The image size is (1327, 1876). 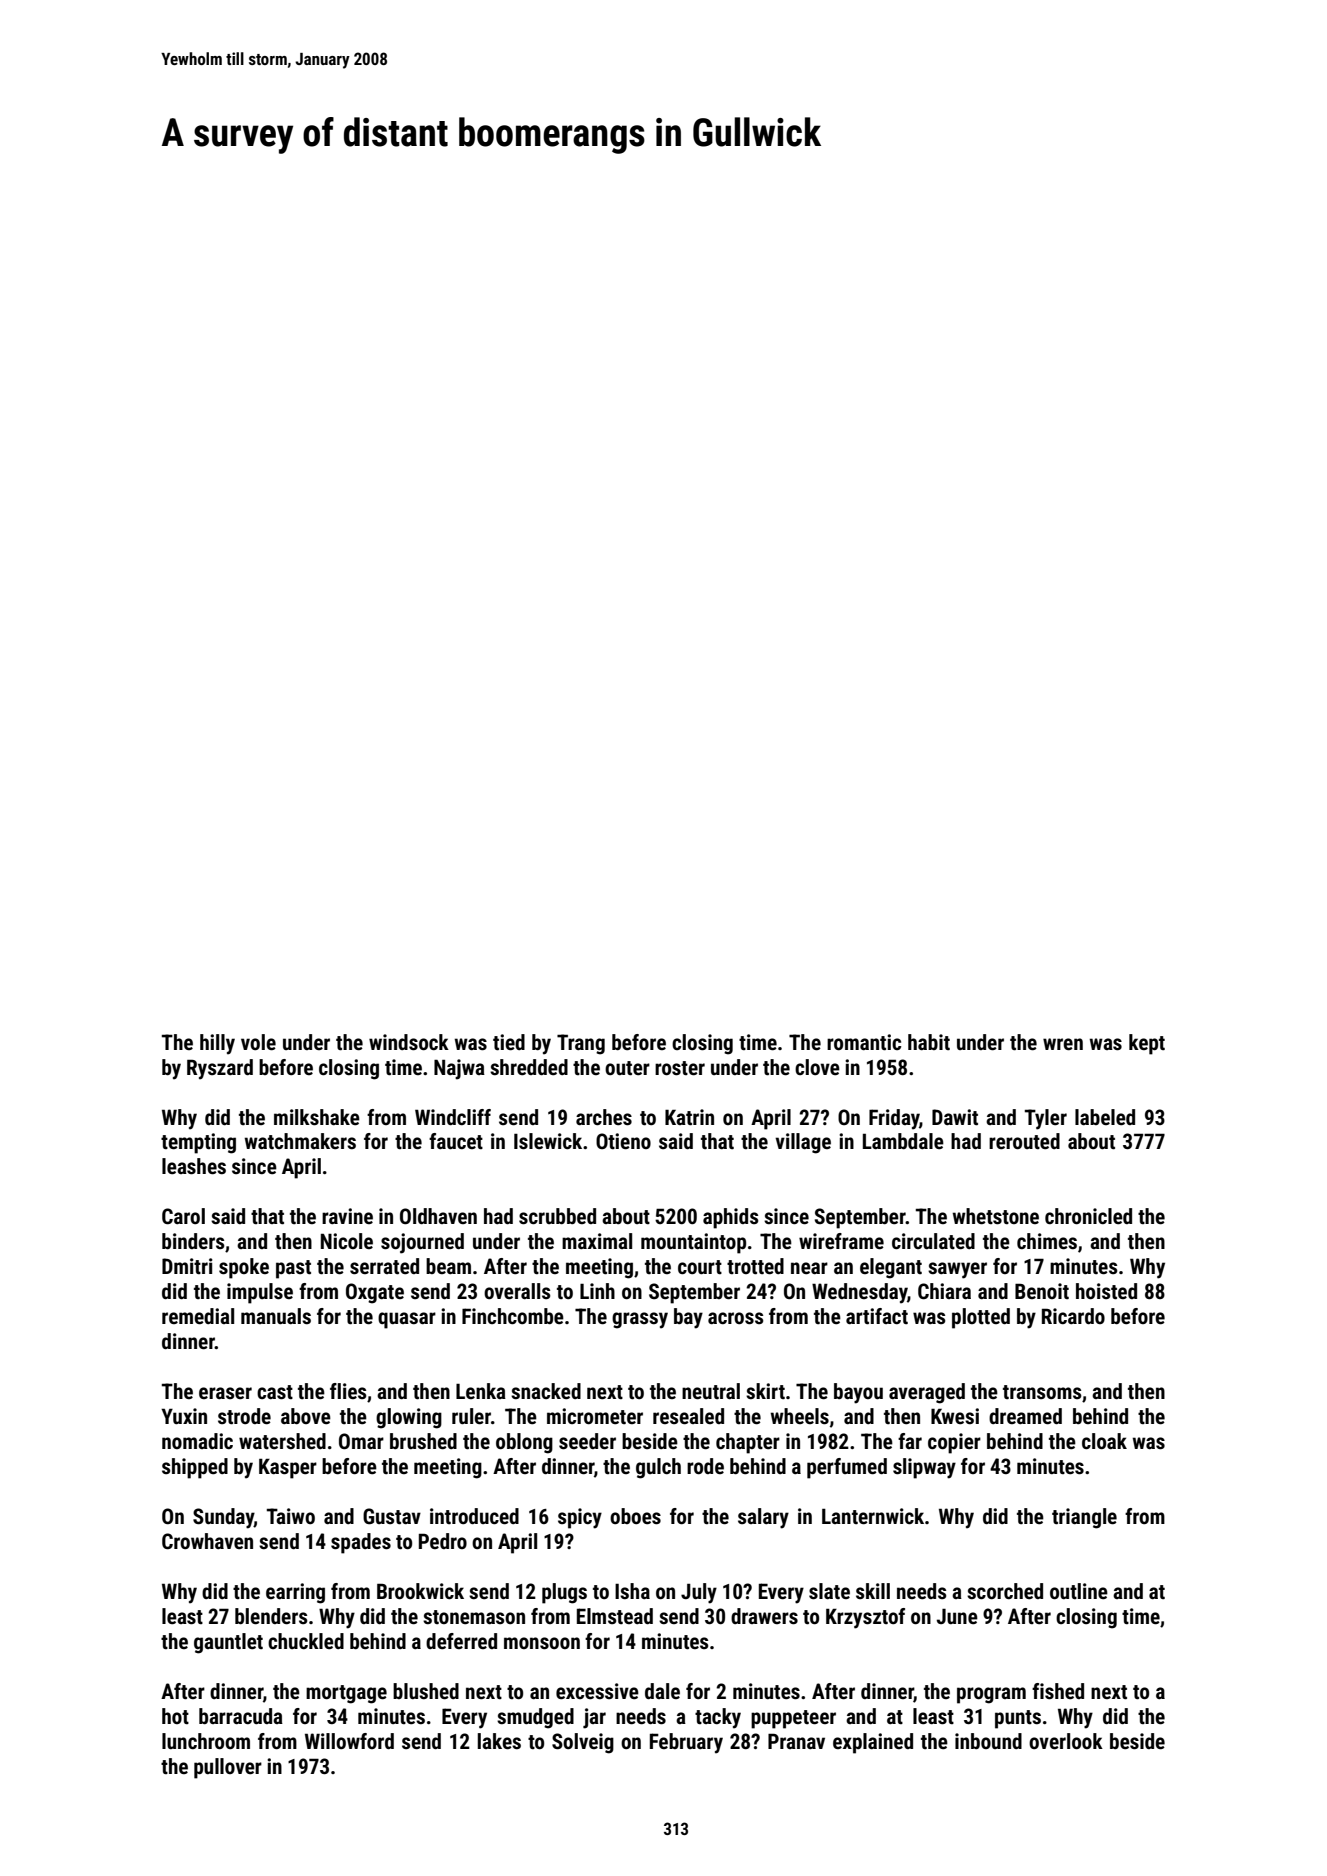 I want to click on across, so click(x=735, y=1318).
